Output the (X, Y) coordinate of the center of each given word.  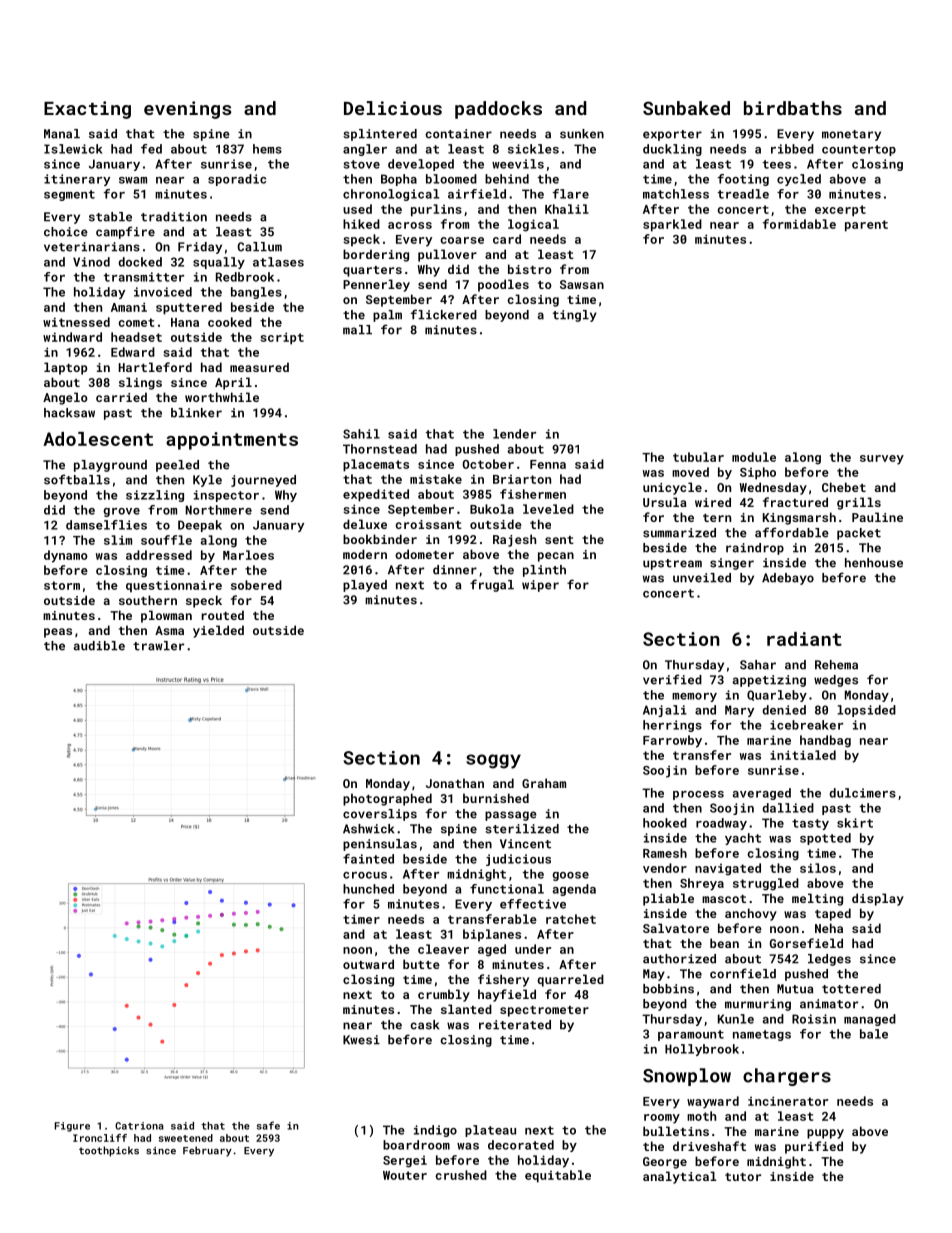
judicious (518, 860)
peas (58, 633)
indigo (435, 1131)
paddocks (498, 110)
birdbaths (793, 108)
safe (268, 1125)
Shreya (702, 884)
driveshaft (709, 1146)
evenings (188, 110)
